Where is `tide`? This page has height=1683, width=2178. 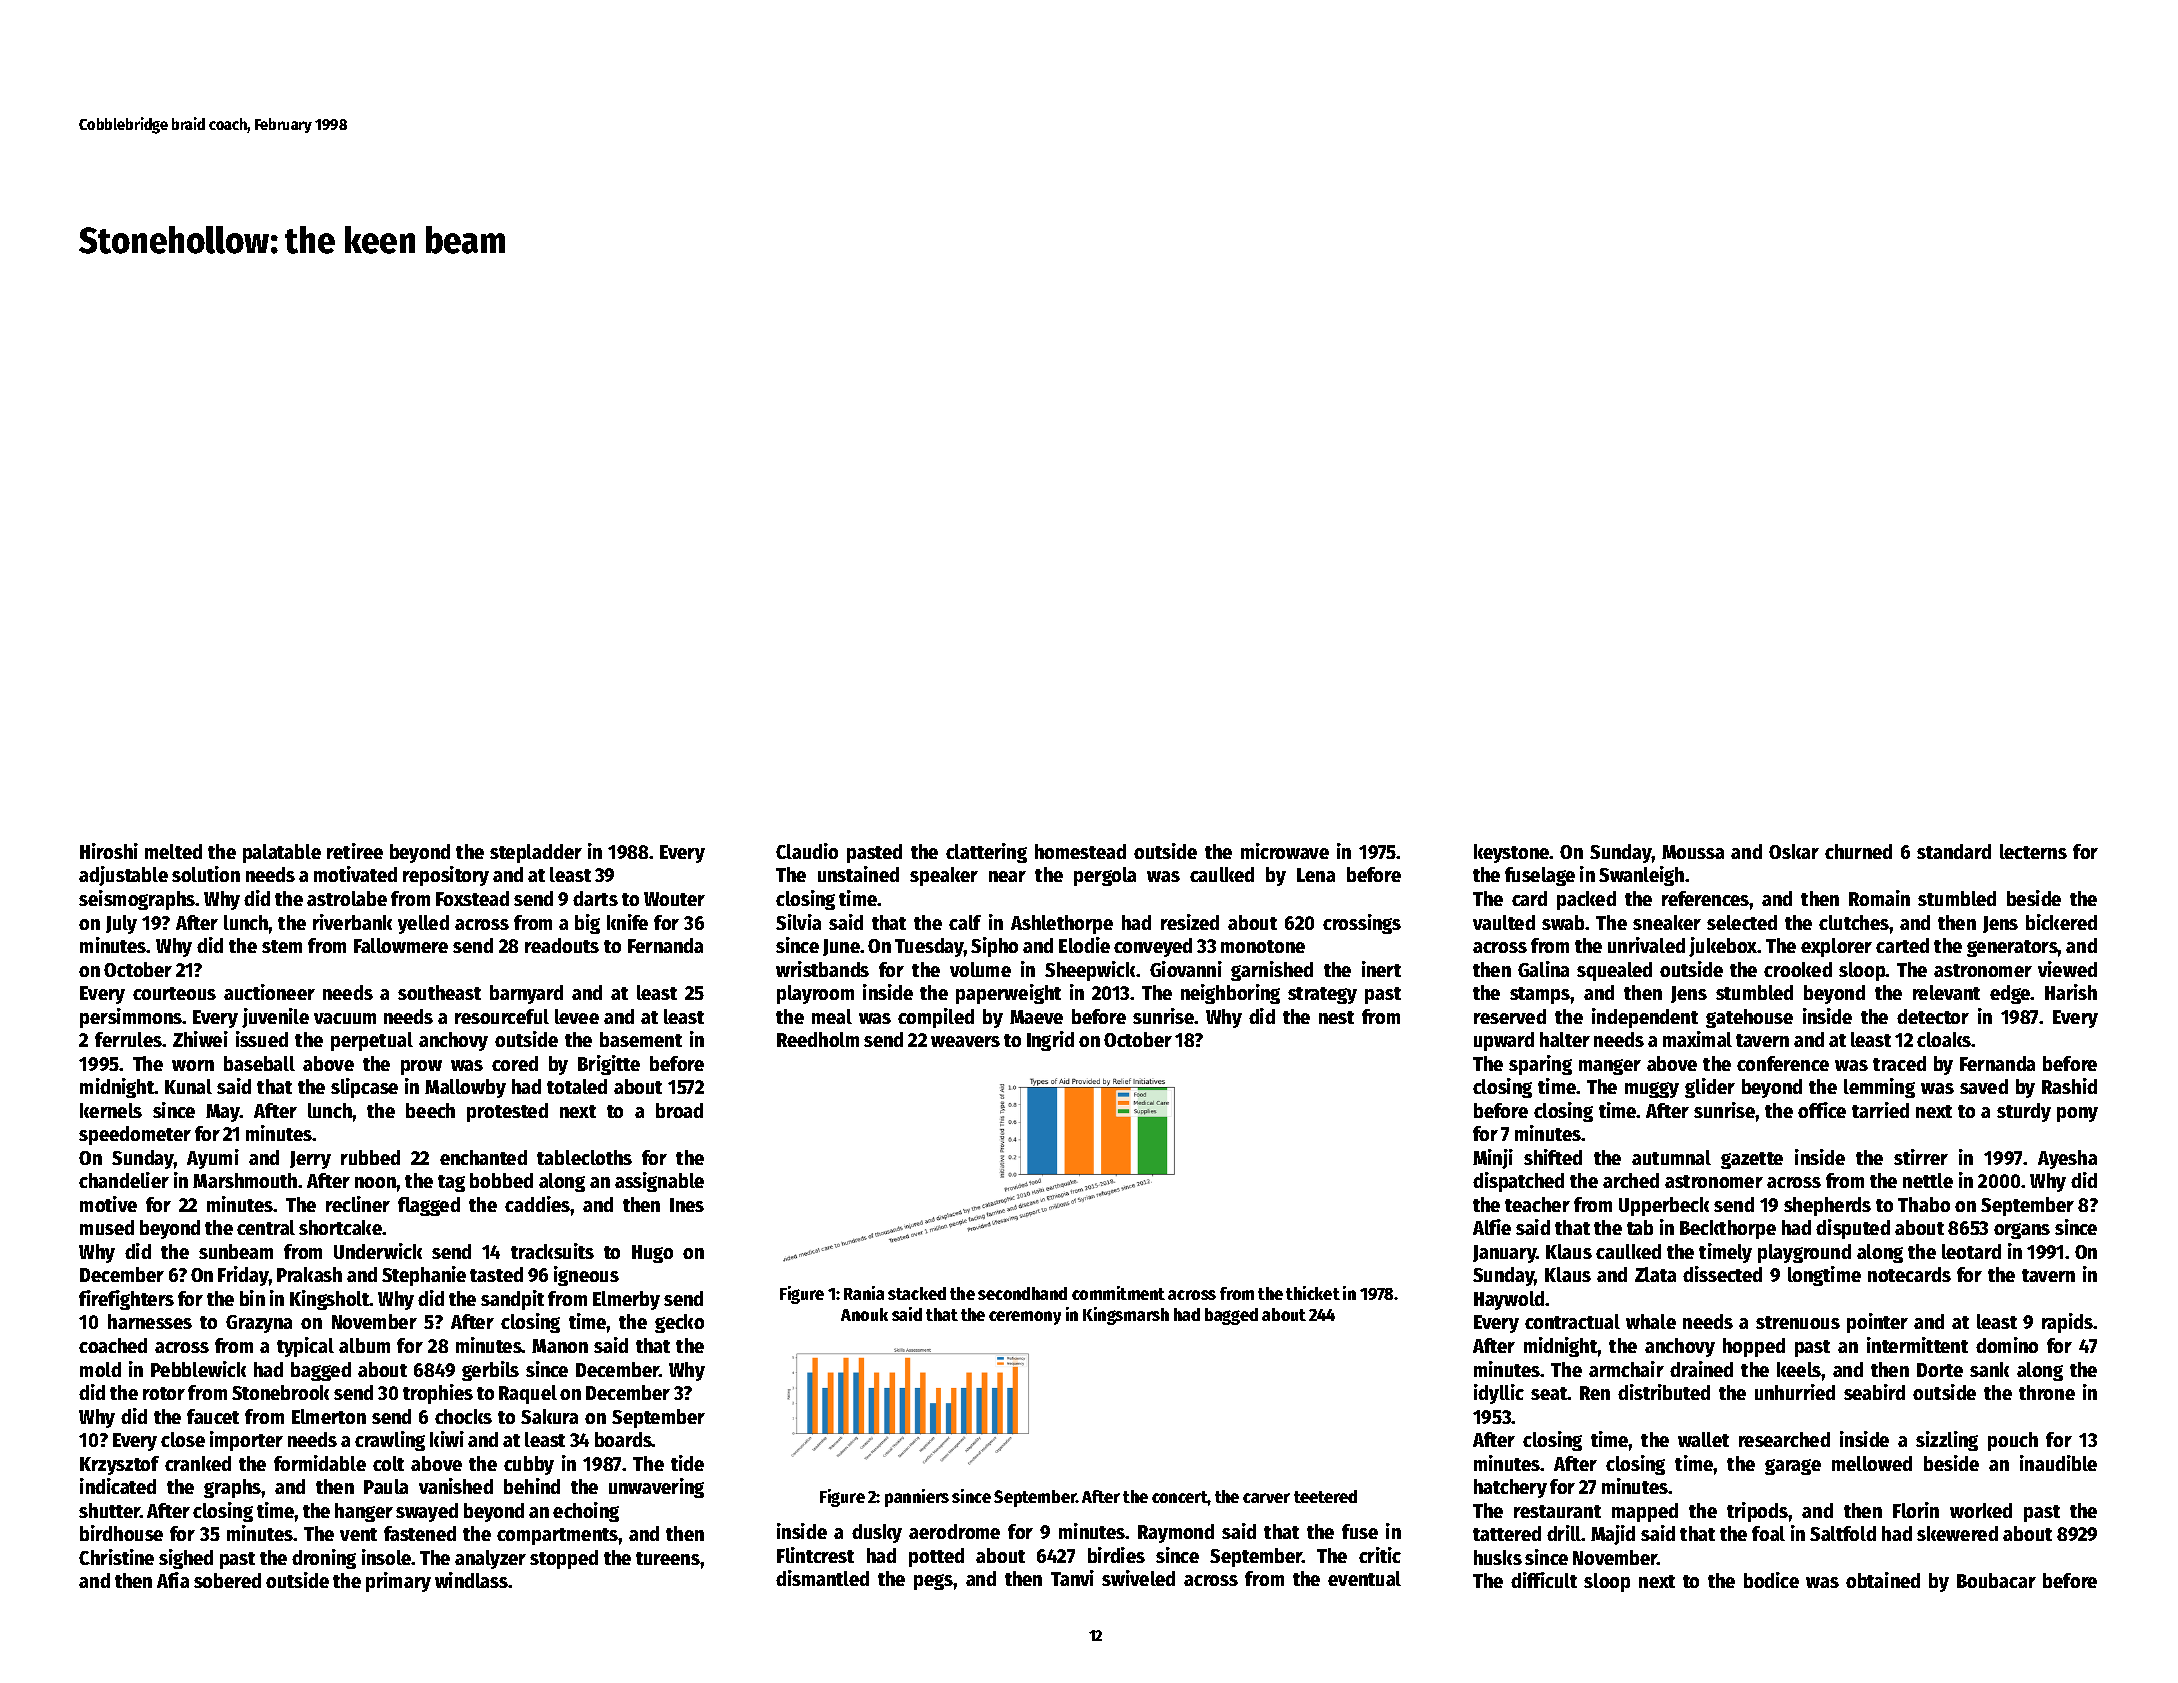
tide is located at coordinates (687, 1463).
